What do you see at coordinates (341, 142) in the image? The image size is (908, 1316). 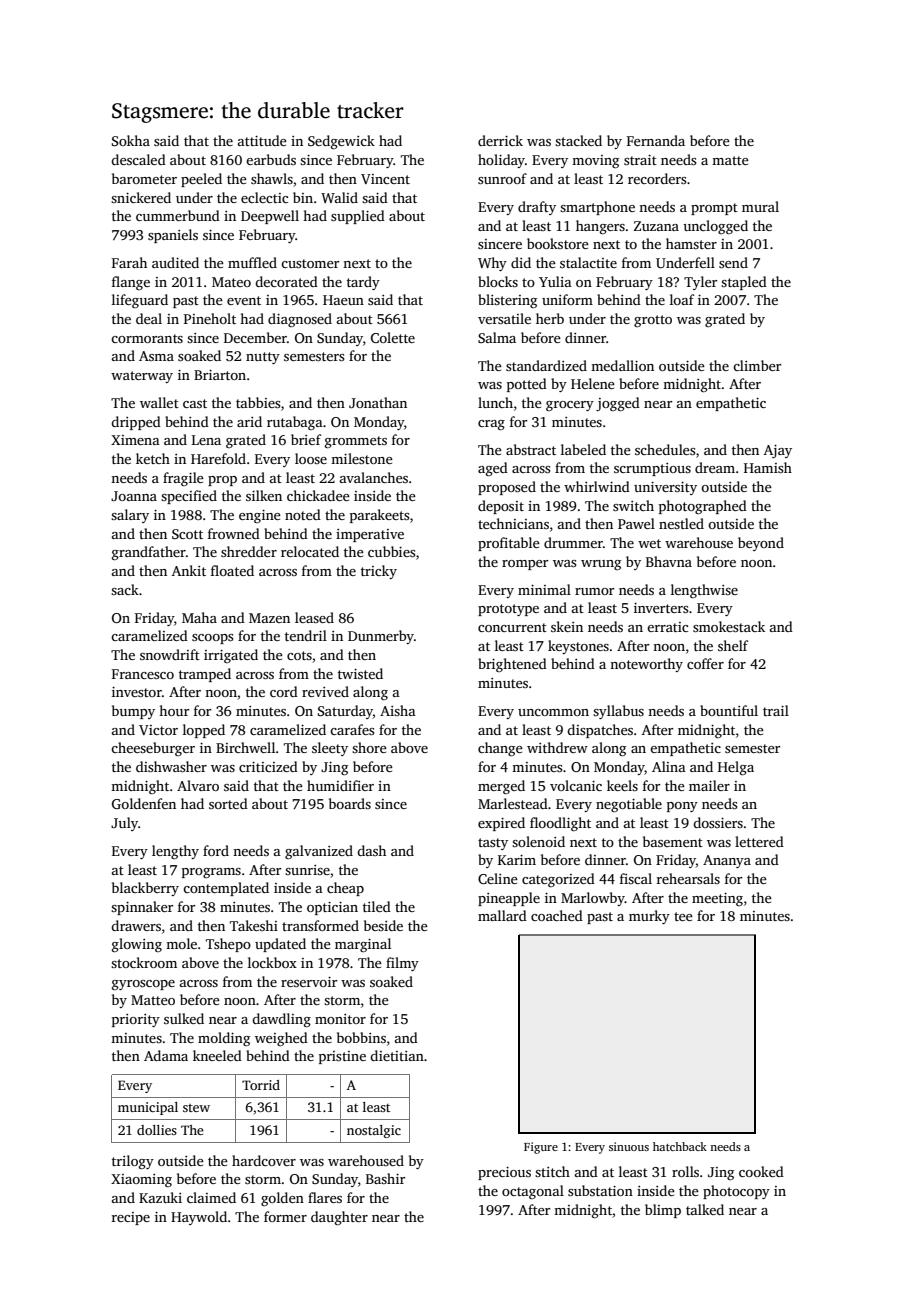 I see `Sedgewick` at bounding box center [341, 142].
